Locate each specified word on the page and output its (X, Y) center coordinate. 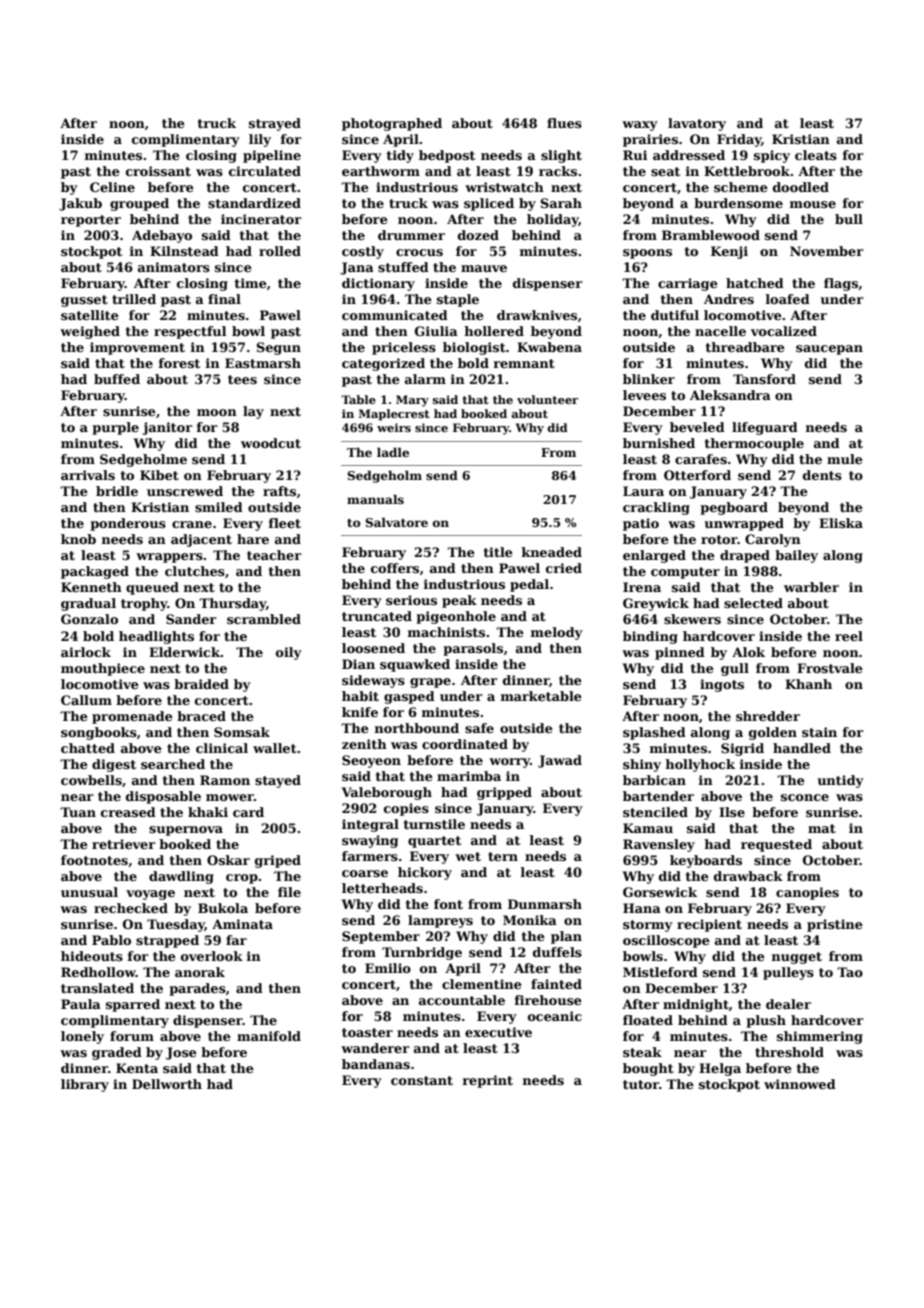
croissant (158, 171)
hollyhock (700, 765)
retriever (124, 844)
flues (564, 123)
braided (201, 684)
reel (849, 636)
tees (242, 379)
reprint (488, 1081)
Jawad (560, 761)
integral (370, 825)
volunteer (547, 399)
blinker (649, 379)
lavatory (697, 124)
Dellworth (167, 1084)
